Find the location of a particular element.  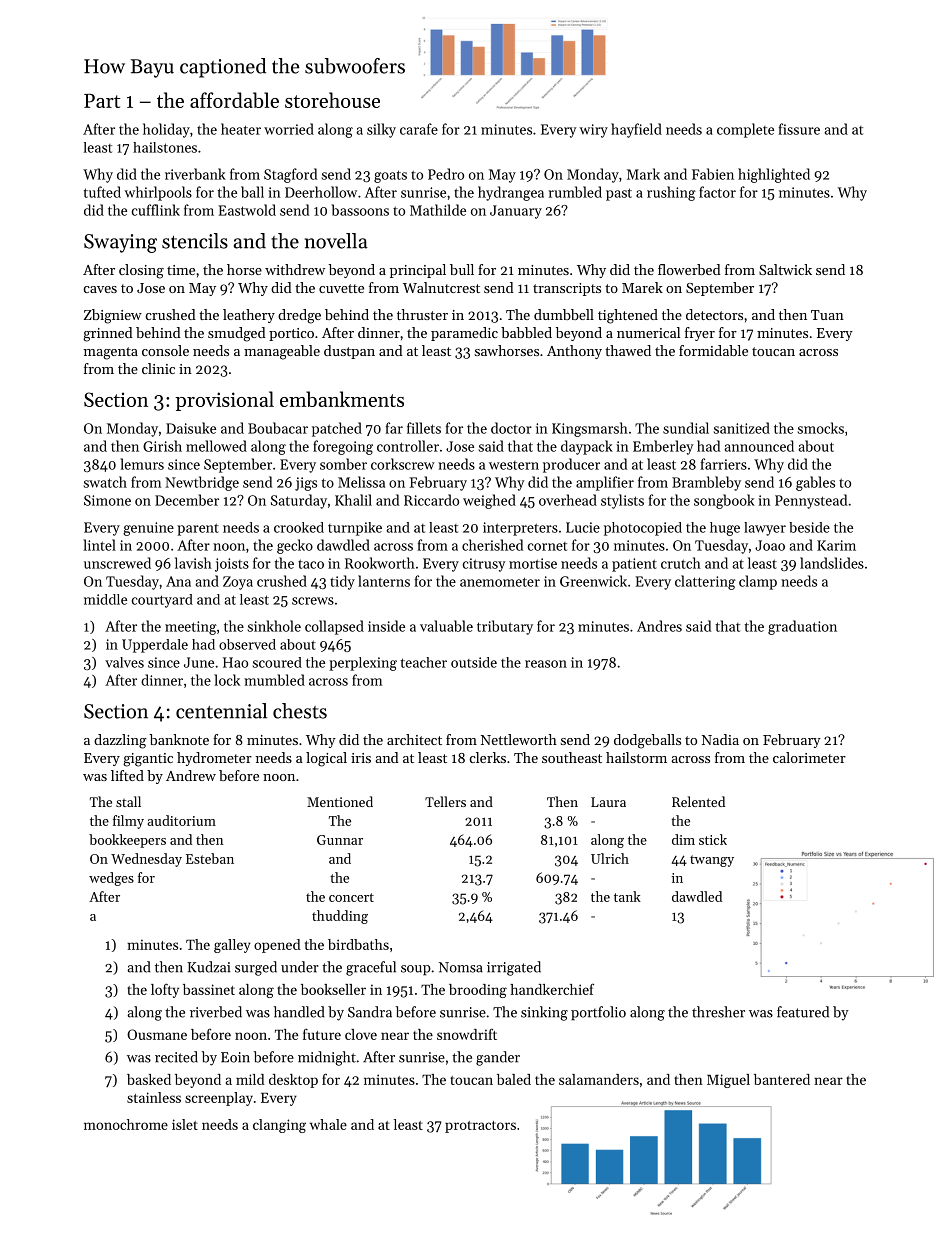

lanterns is located at coordinates (384, 581).
